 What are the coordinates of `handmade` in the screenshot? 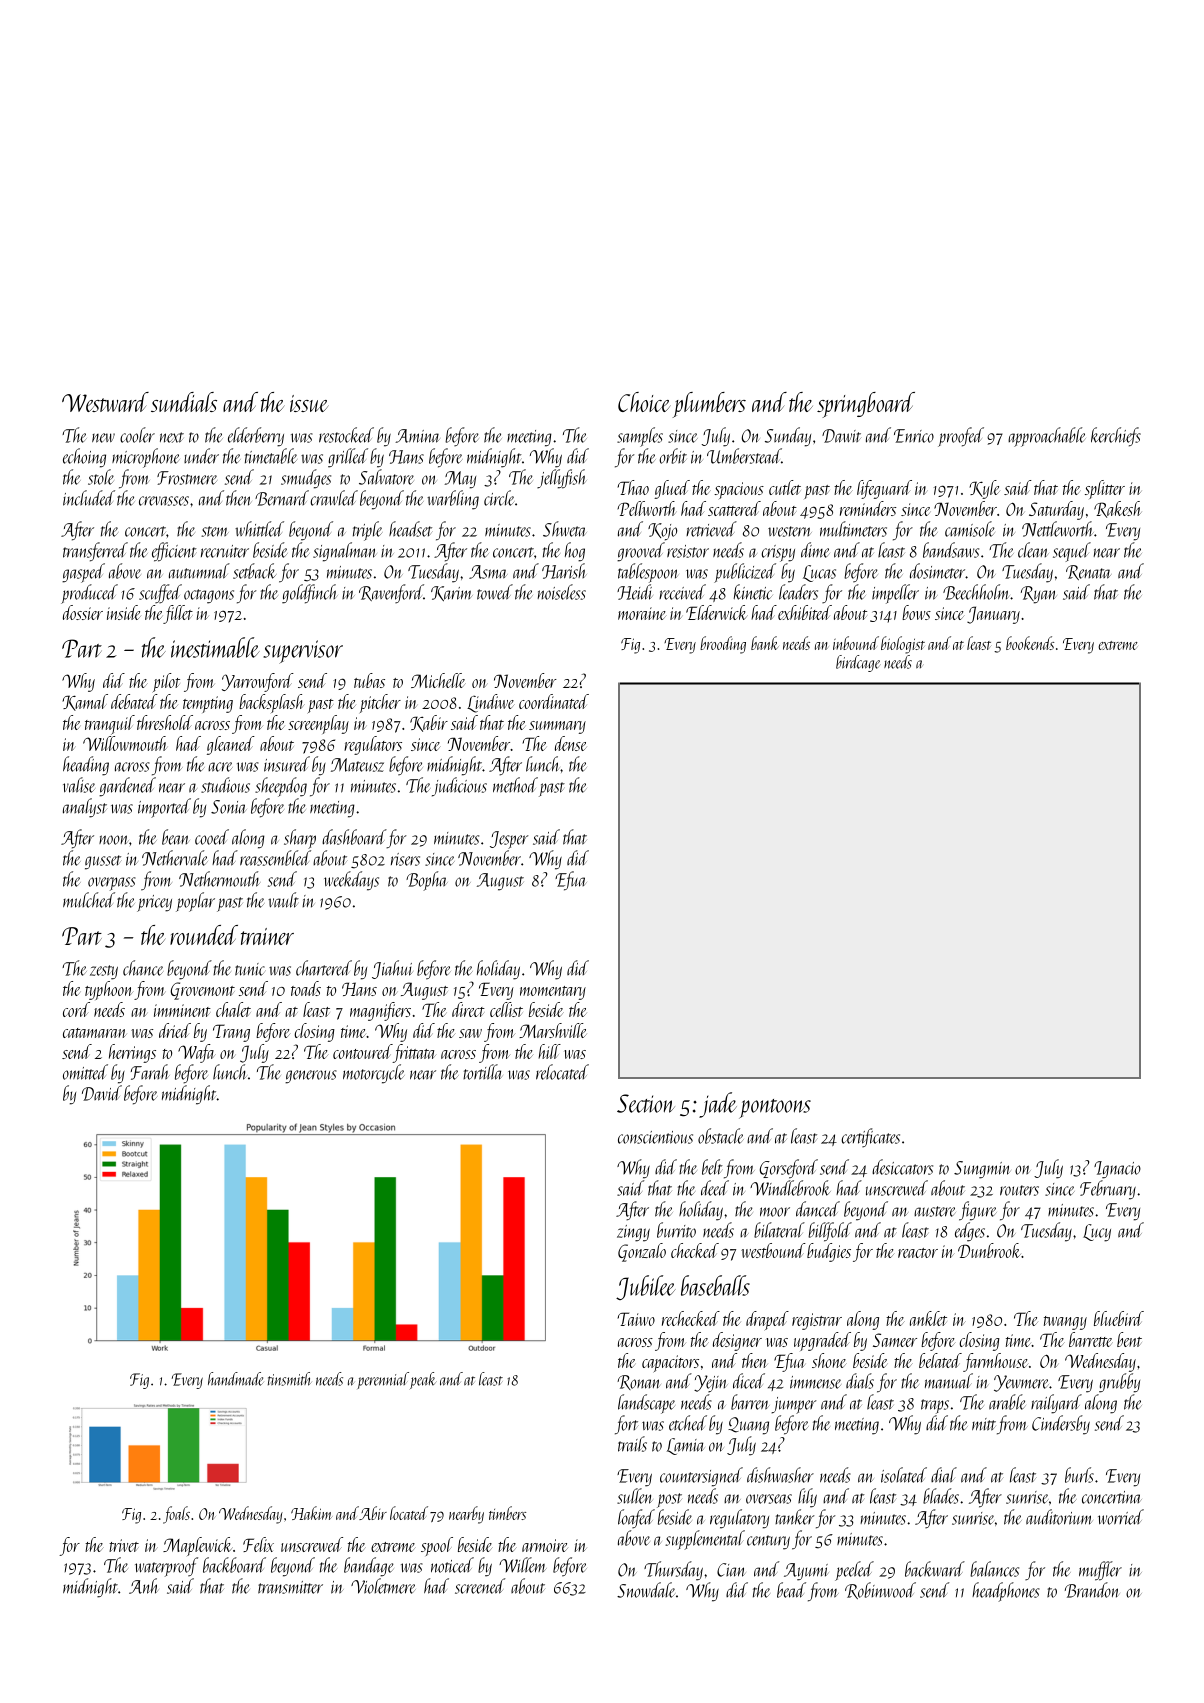 It's located at (236, 1379).
